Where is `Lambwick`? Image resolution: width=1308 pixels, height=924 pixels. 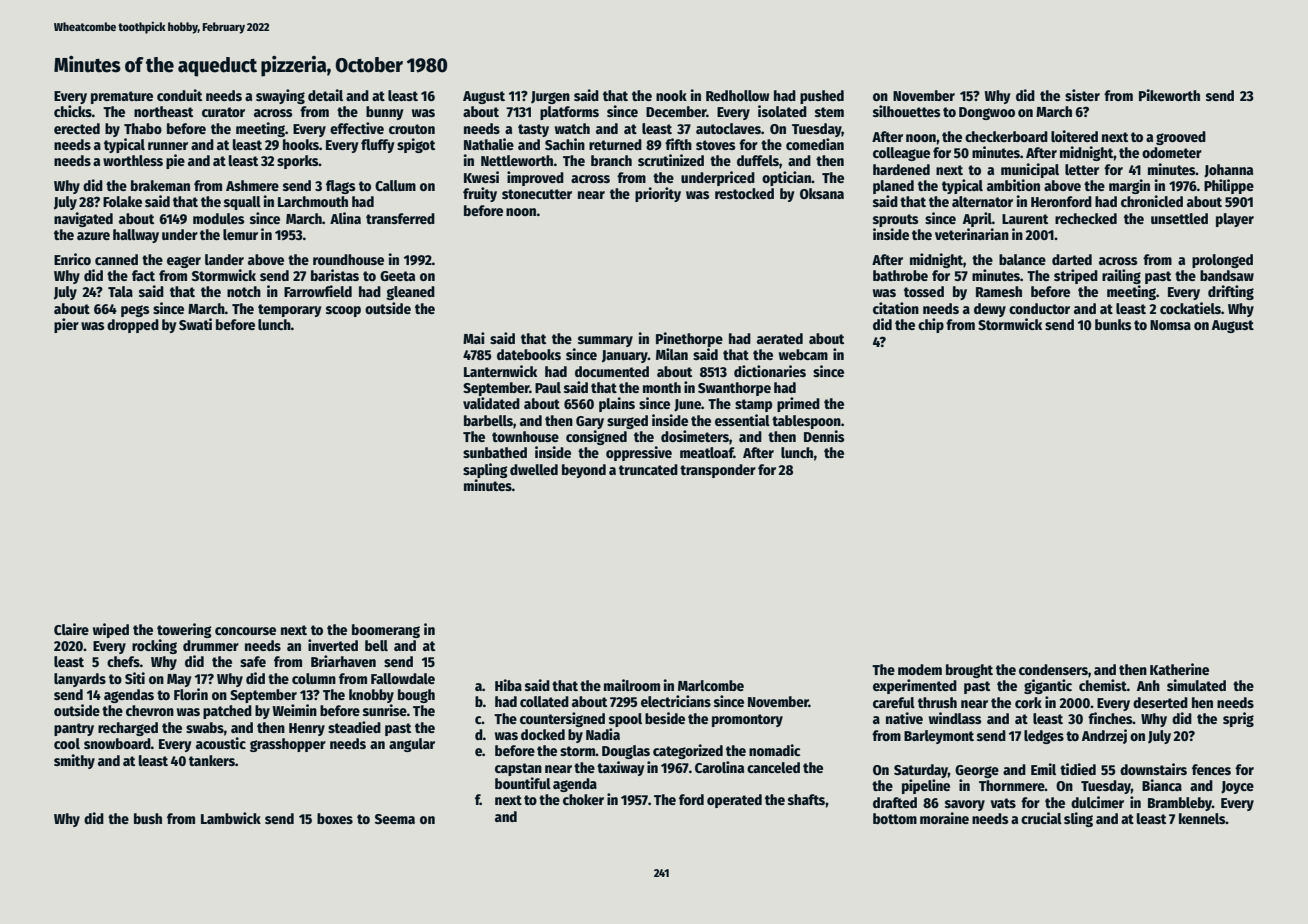
Lambwick is located at coordinates (231, 818).
